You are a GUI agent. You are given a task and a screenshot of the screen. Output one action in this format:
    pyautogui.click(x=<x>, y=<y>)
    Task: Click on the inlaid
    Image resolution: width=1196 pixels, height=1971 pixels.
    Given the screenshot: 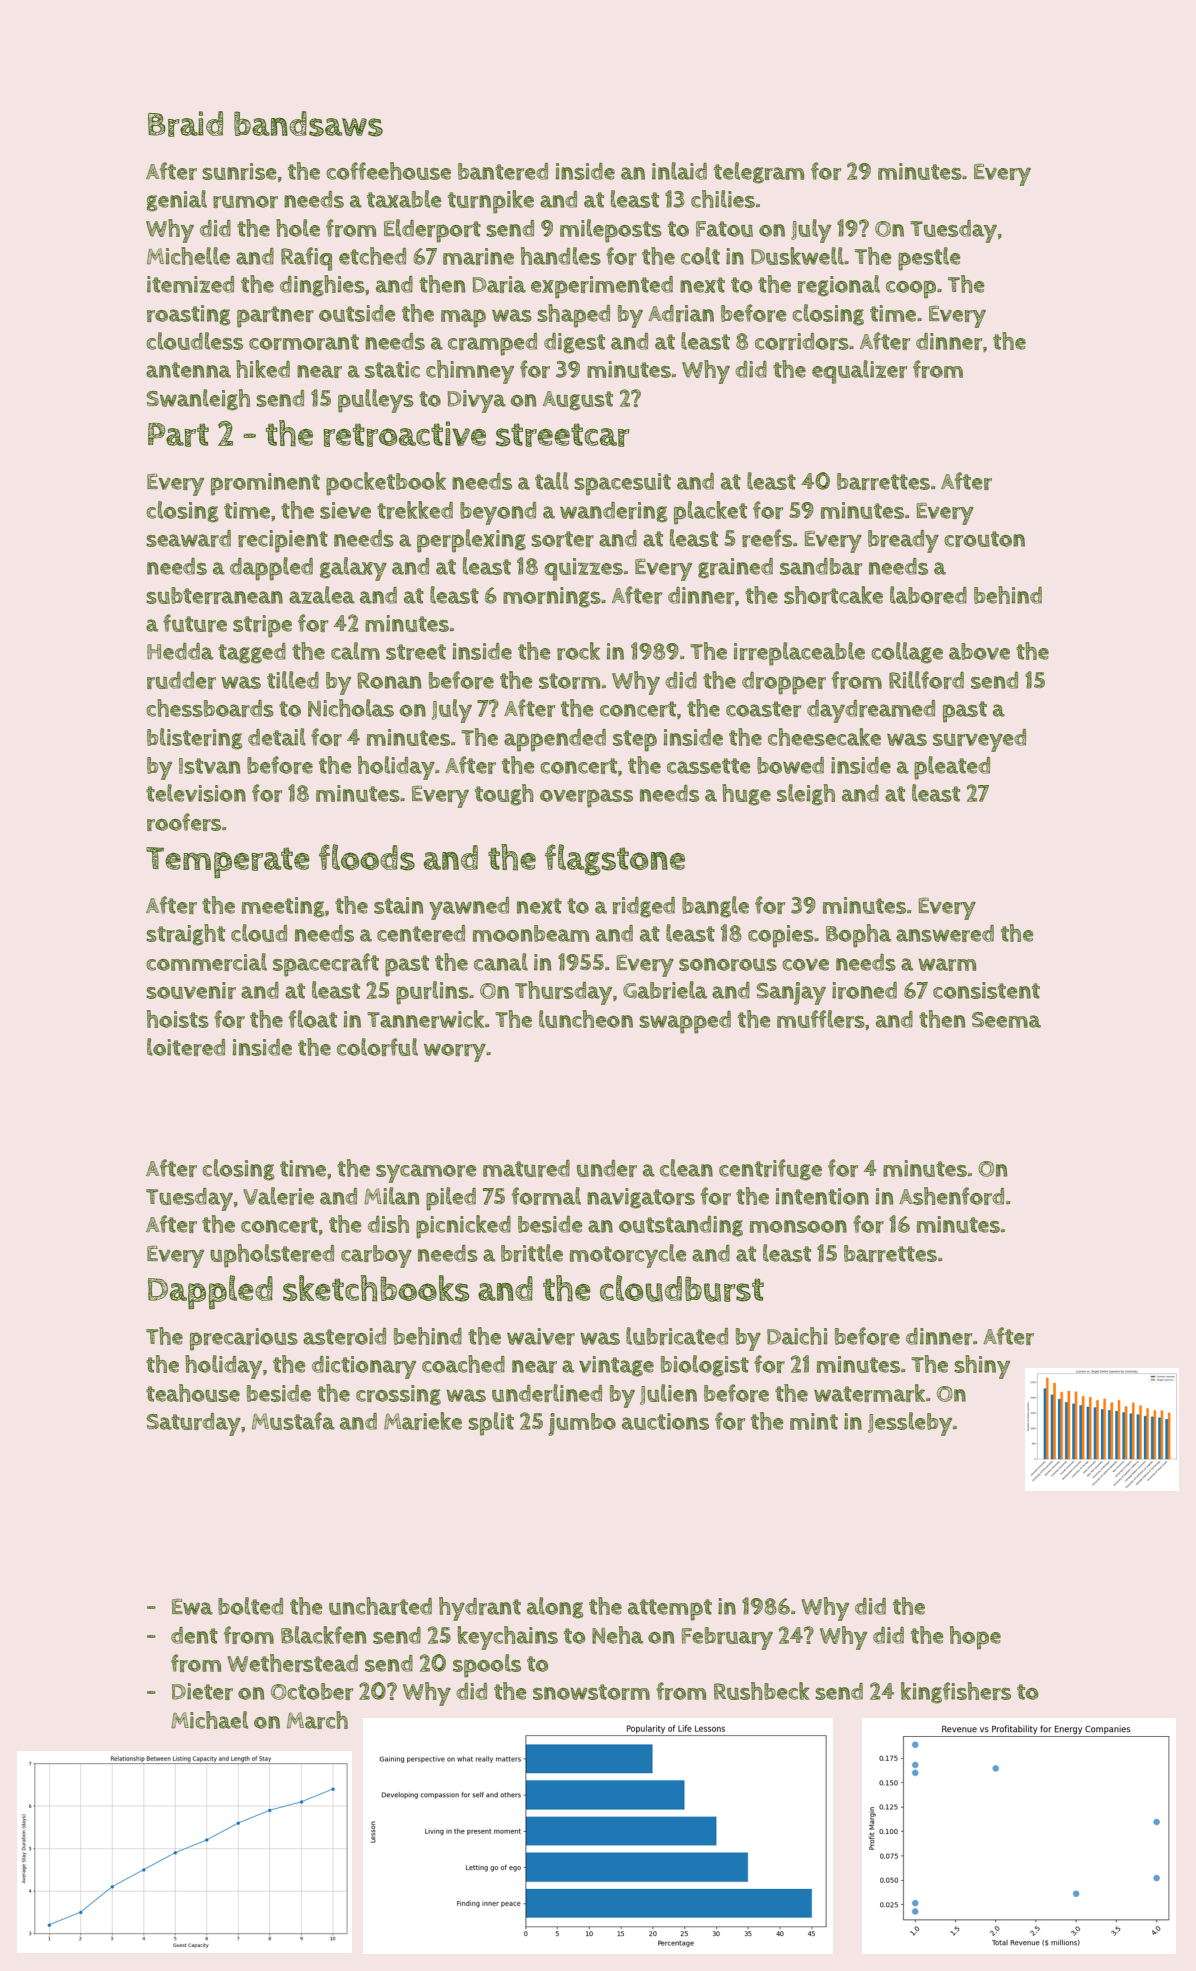 What is the action you would take?
    pyautogui.click(x=679, y=171)
